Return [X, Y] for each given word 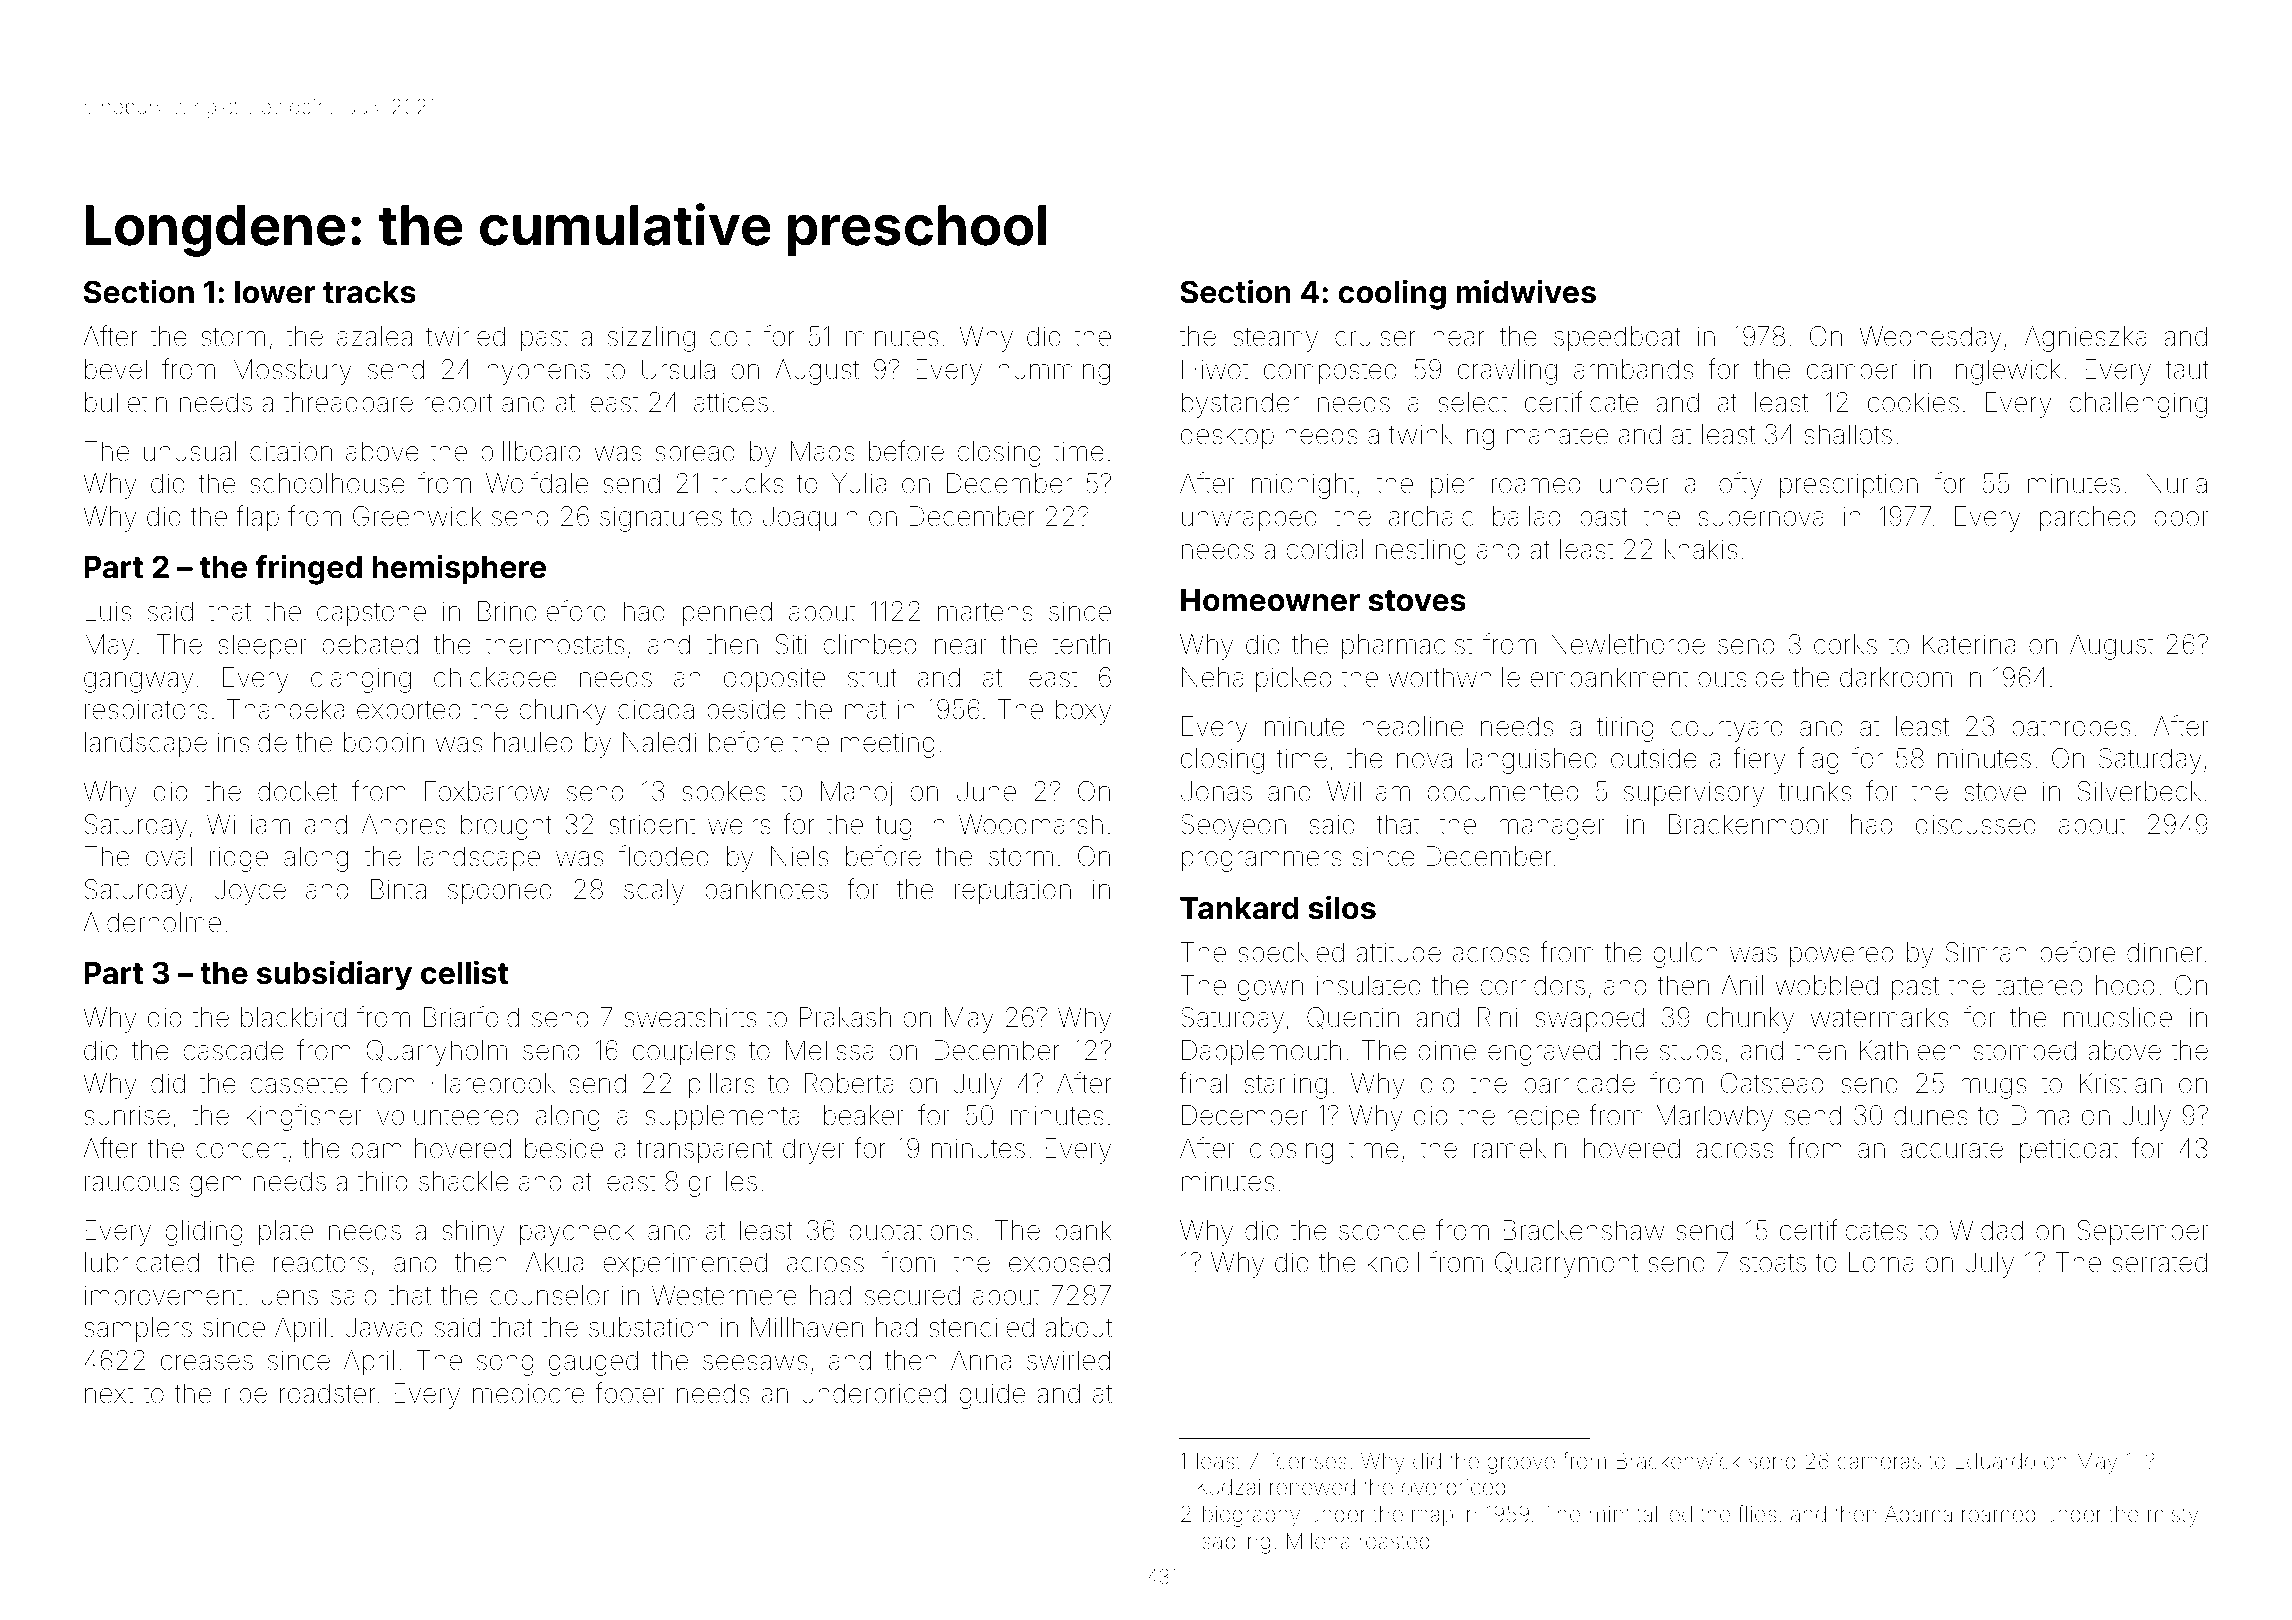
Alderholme [152, 922]
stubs [1691, 1050]
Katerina [1969, 644]
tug [893, 828]
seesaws [755, 1363]
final [1203, 1083]
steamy [1275, 340]
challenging [2138, 405]
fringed [308, 569]
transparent [704, 1152]
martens [985, 612]
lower [275, 292]
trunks [1815, 791]
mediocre [528, 1393]
